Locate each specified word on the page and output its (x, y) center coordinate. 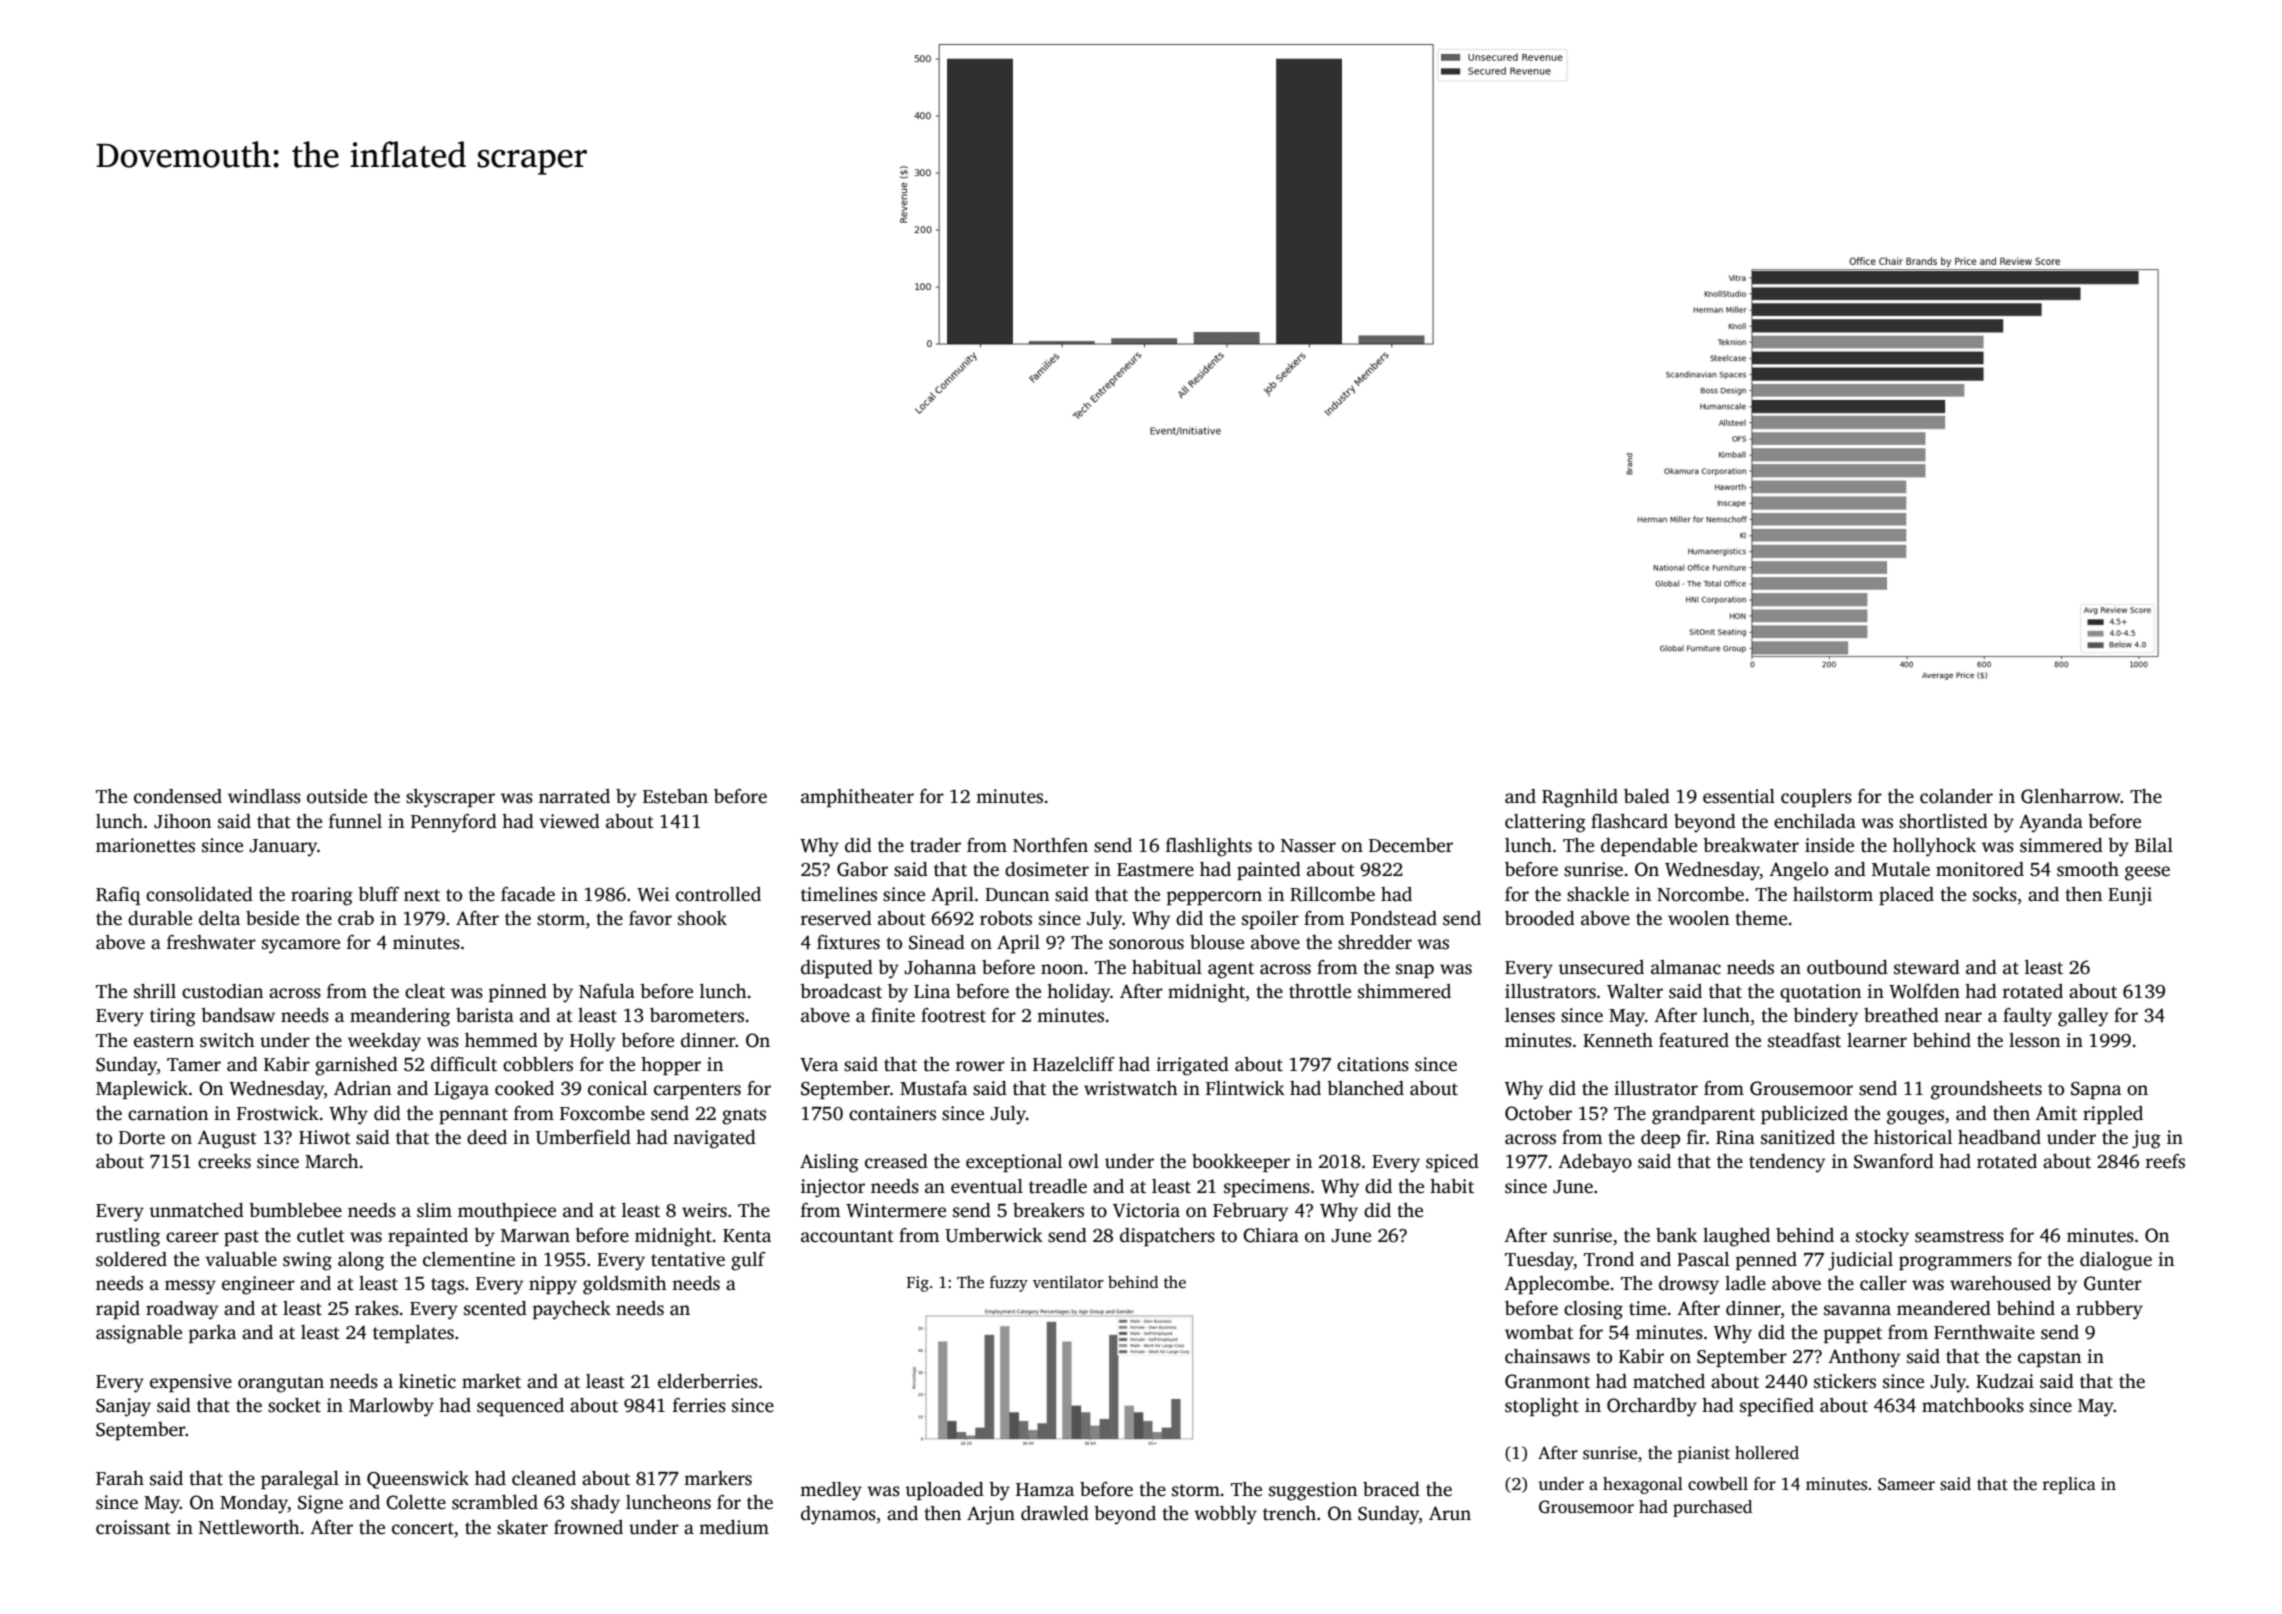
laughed (1736, 1237)
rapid (118, 1310)
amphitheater (857, 798)
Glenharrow (2071, 796)
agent (1231, 970)
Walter (1635, 991)
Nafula (607, 991)
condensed (178, 796)
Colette (416, 1502)
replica (2069, 1485)
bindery (1825, 1017)
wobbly (1225, 1515)
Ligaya (461, 1090)
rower (980, 1066)
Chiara (1271, 1235)
